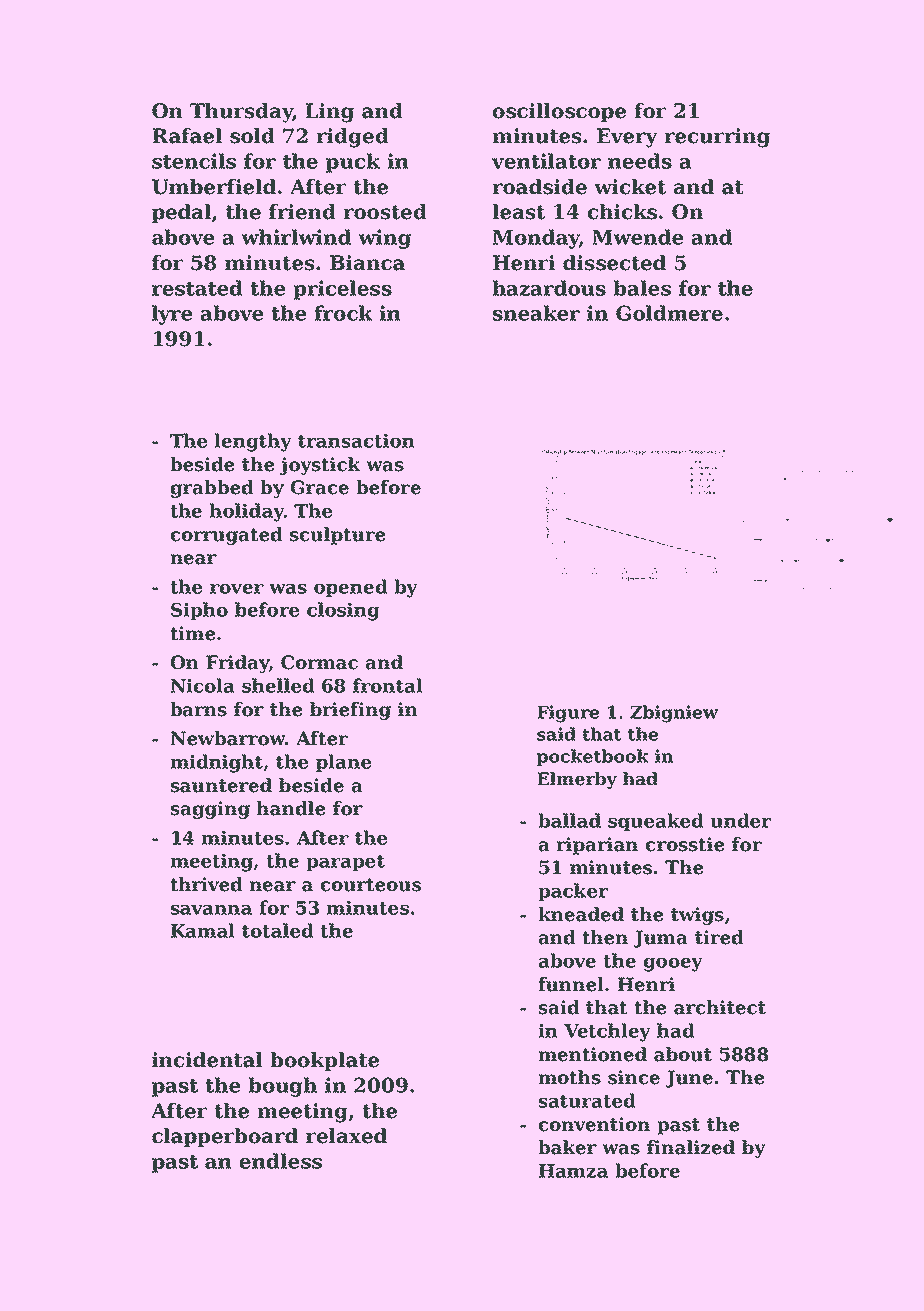  I want to click on pedal, so click(181, 213).
